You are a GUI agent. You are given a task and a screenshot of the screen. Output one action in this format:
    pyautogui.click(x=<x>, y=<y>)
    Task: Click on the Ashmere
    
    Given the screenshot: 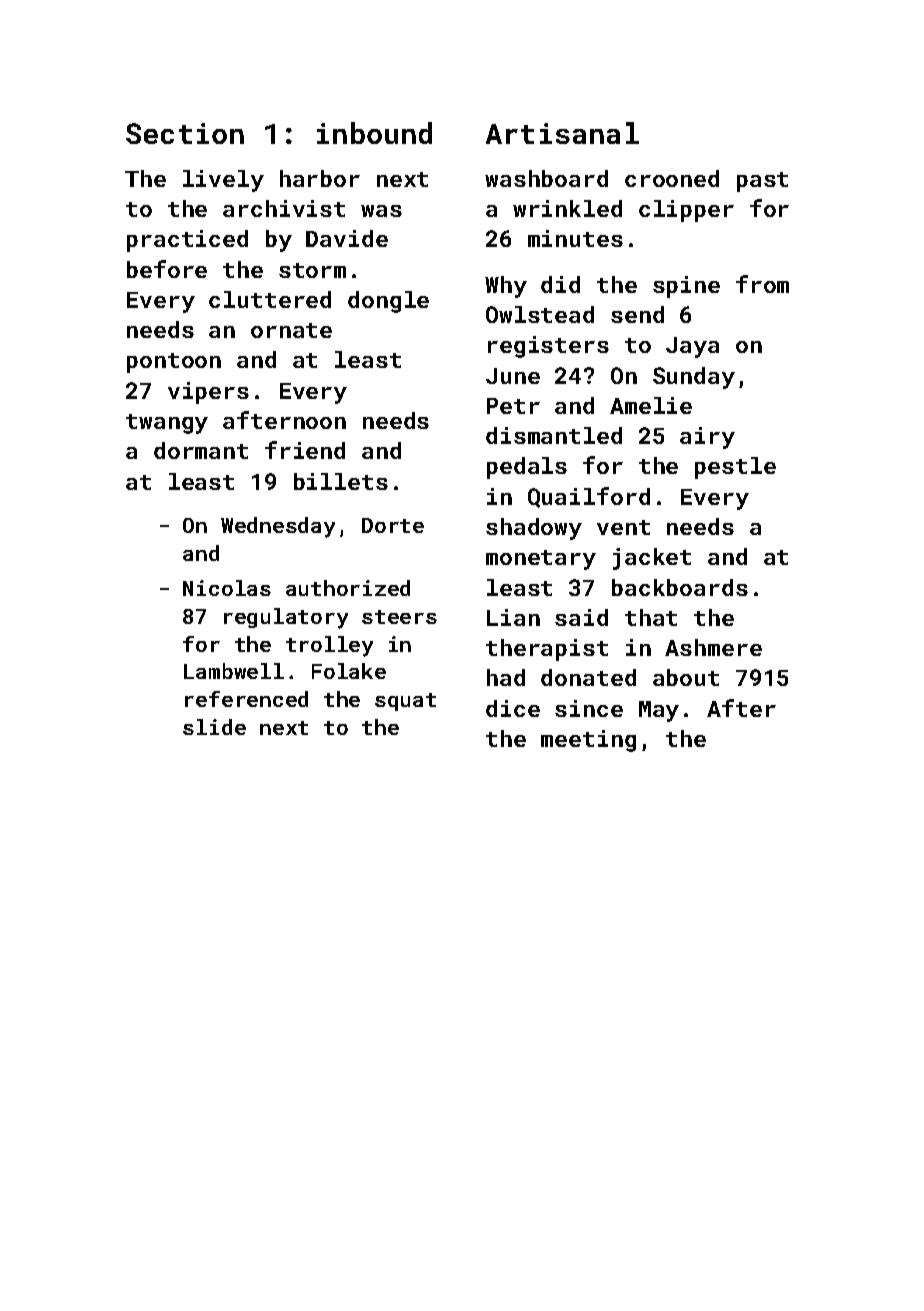 What is the action you would take?
    pyautogui.click(x=713, y=647)
